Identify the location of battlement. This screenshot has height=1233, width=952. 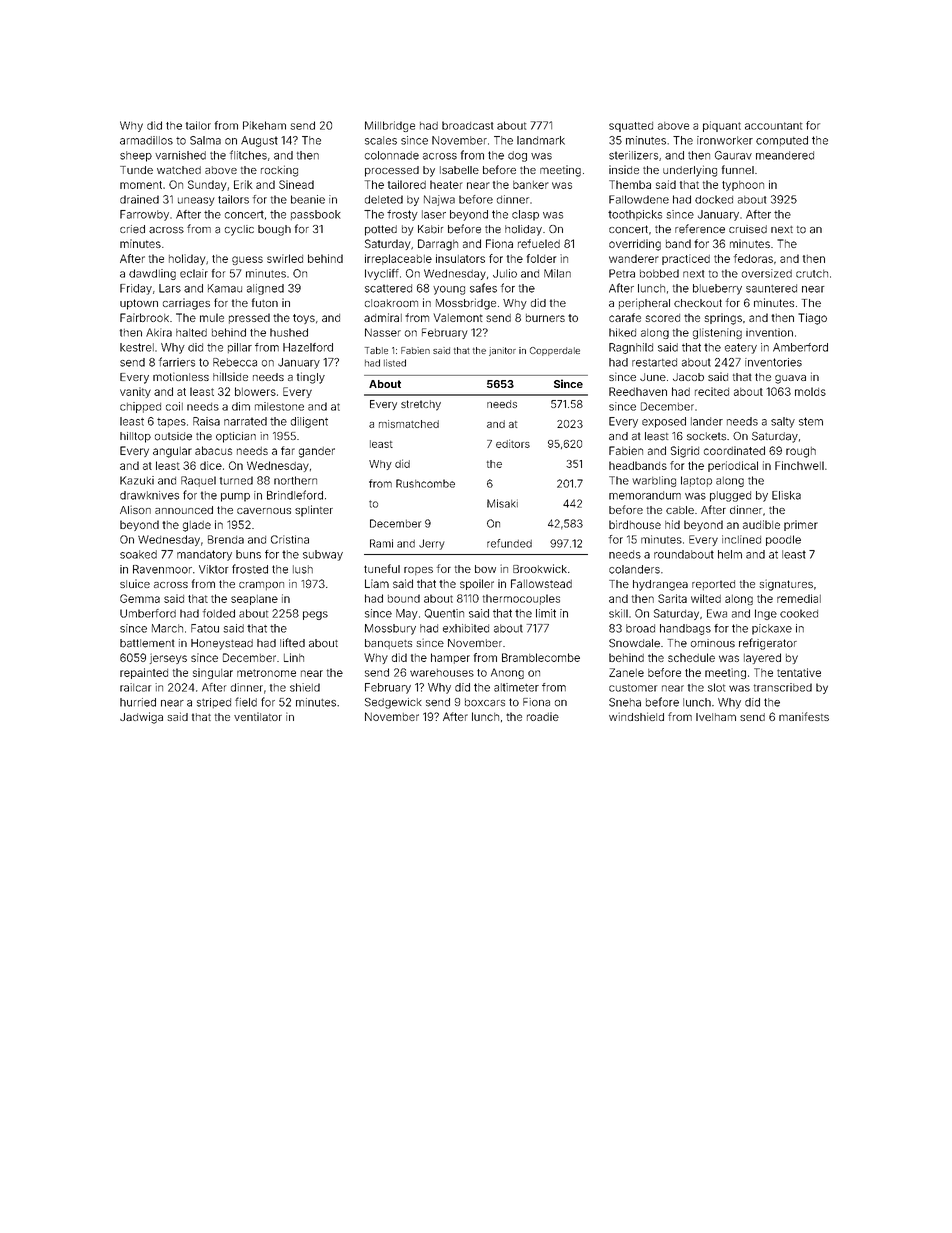
(147, 643).
